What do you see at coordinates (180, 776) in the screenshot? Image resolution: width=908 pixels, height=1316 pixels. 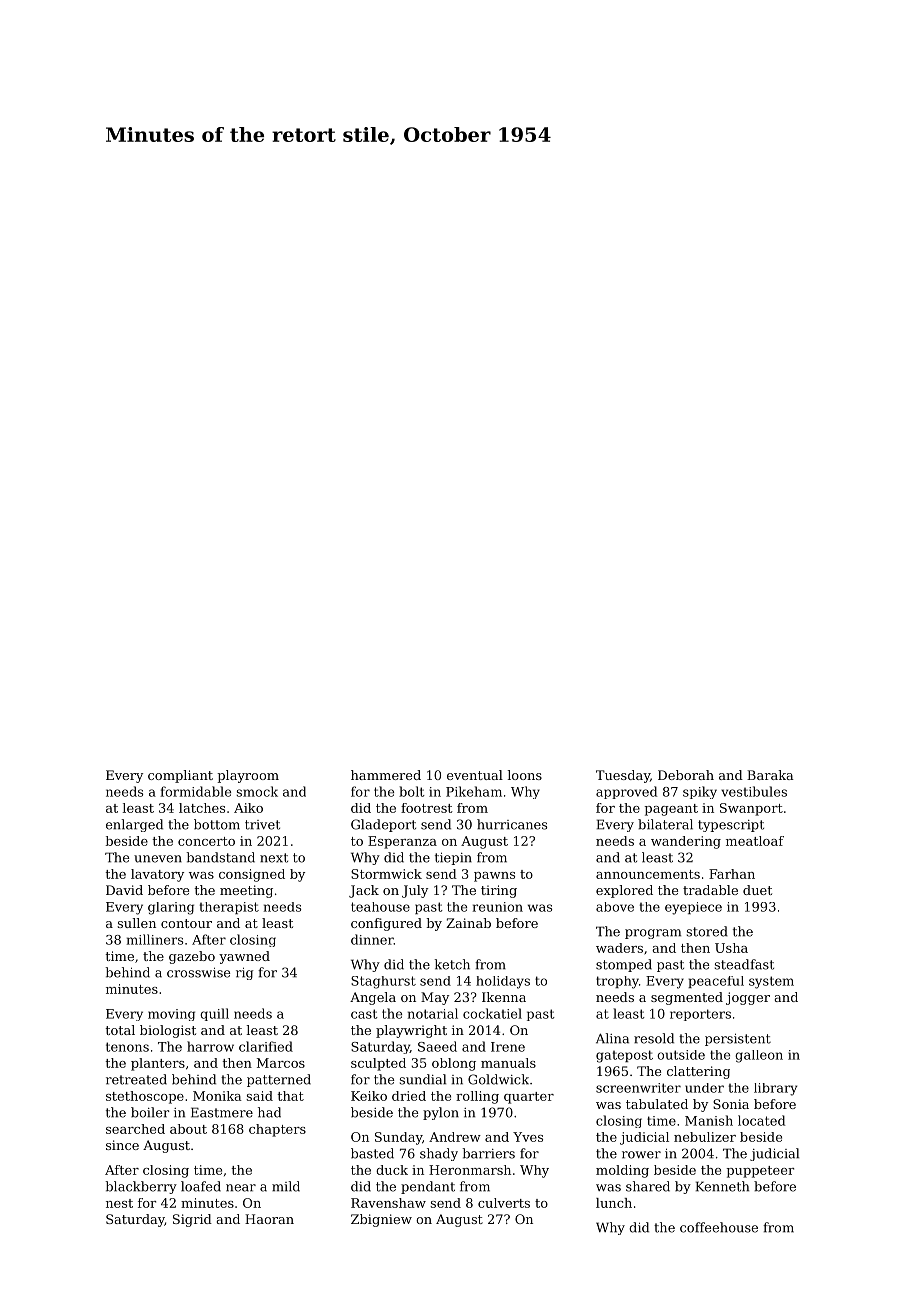 I see `compliant` at bounding box center [180, 776].
